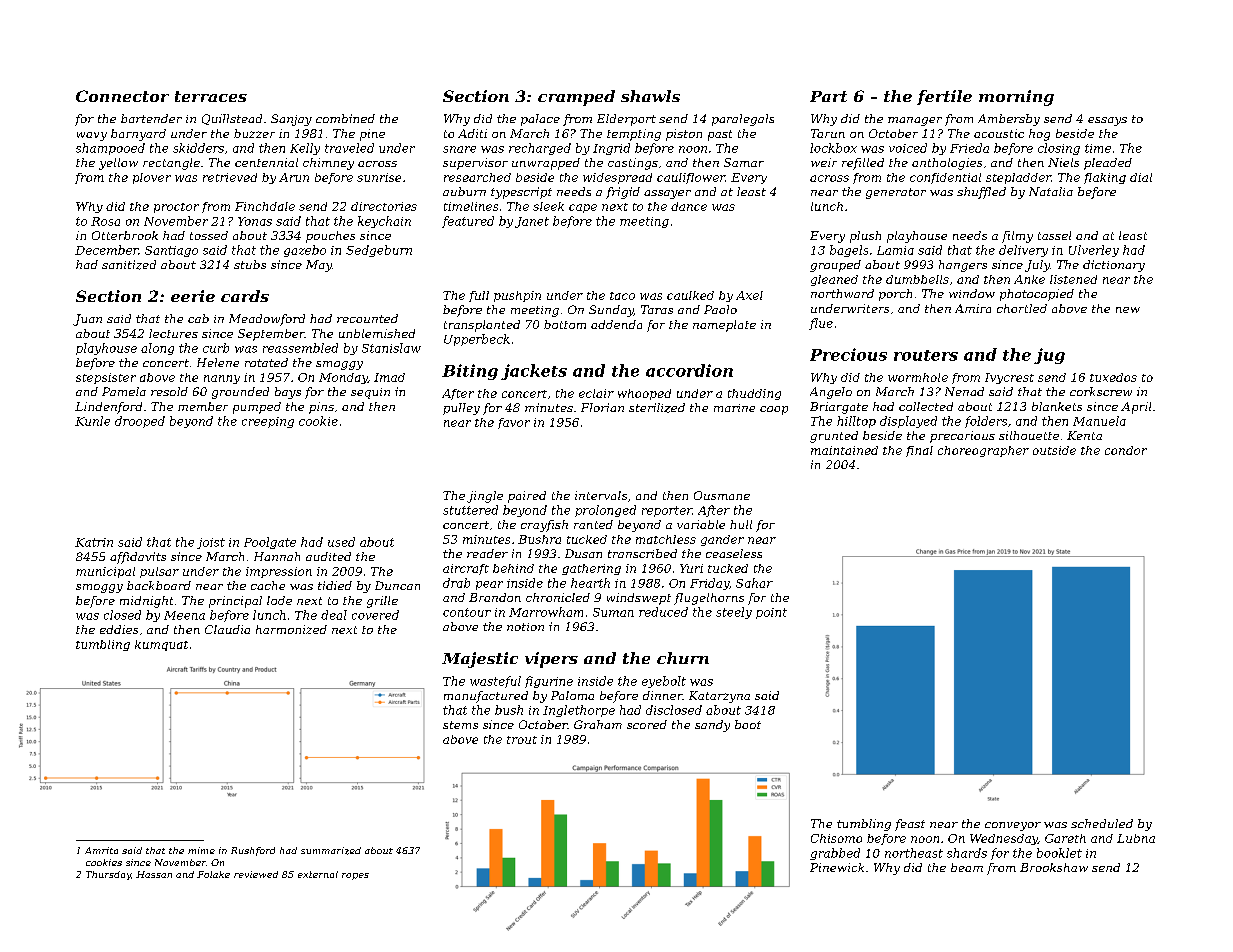  I want to click on point, so click(771, 613).
